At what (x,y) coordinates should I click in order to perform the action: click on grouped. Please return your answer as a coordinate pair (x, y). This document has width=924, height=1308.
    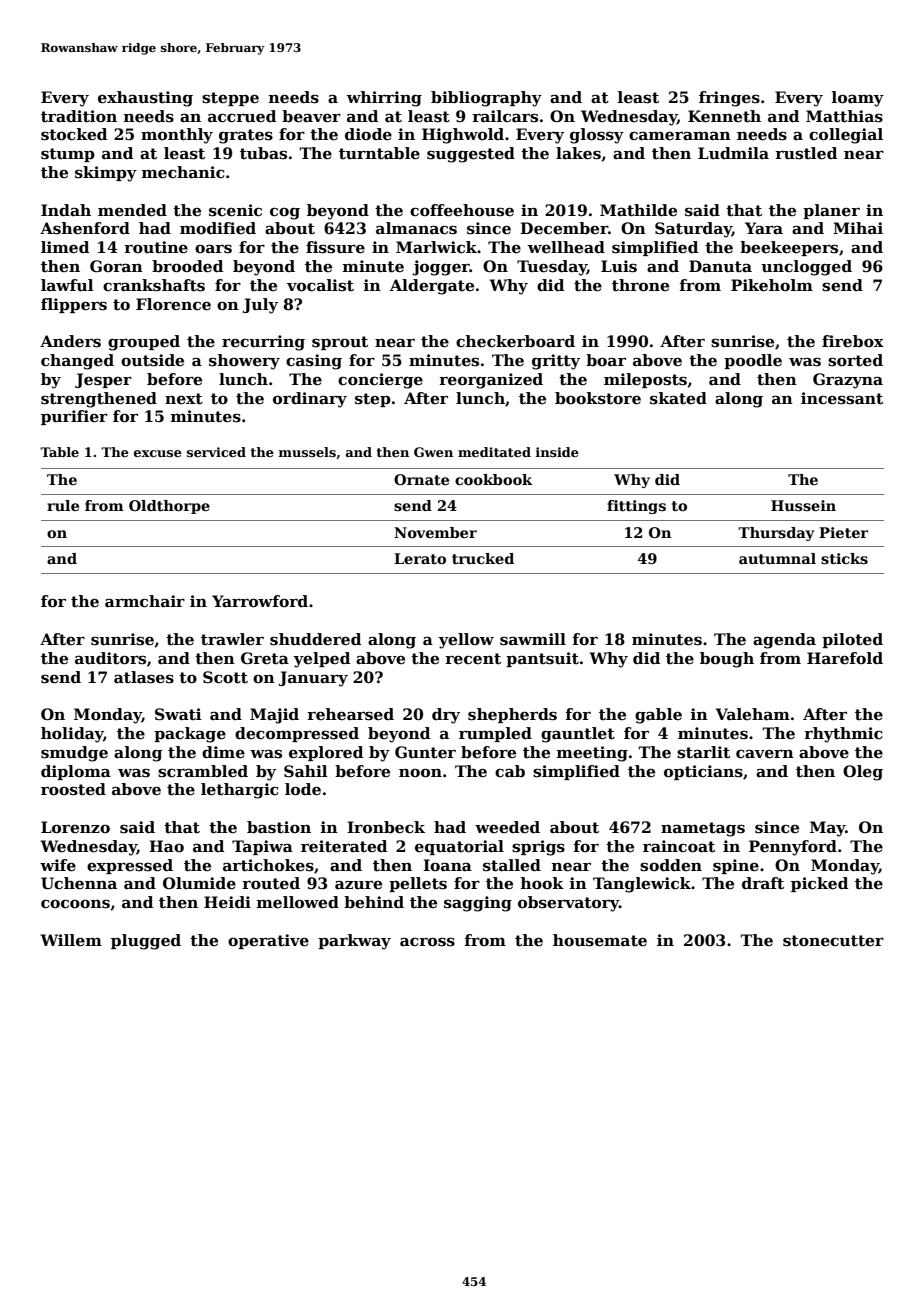
    Looking at the image, I should click on (144, 343).
